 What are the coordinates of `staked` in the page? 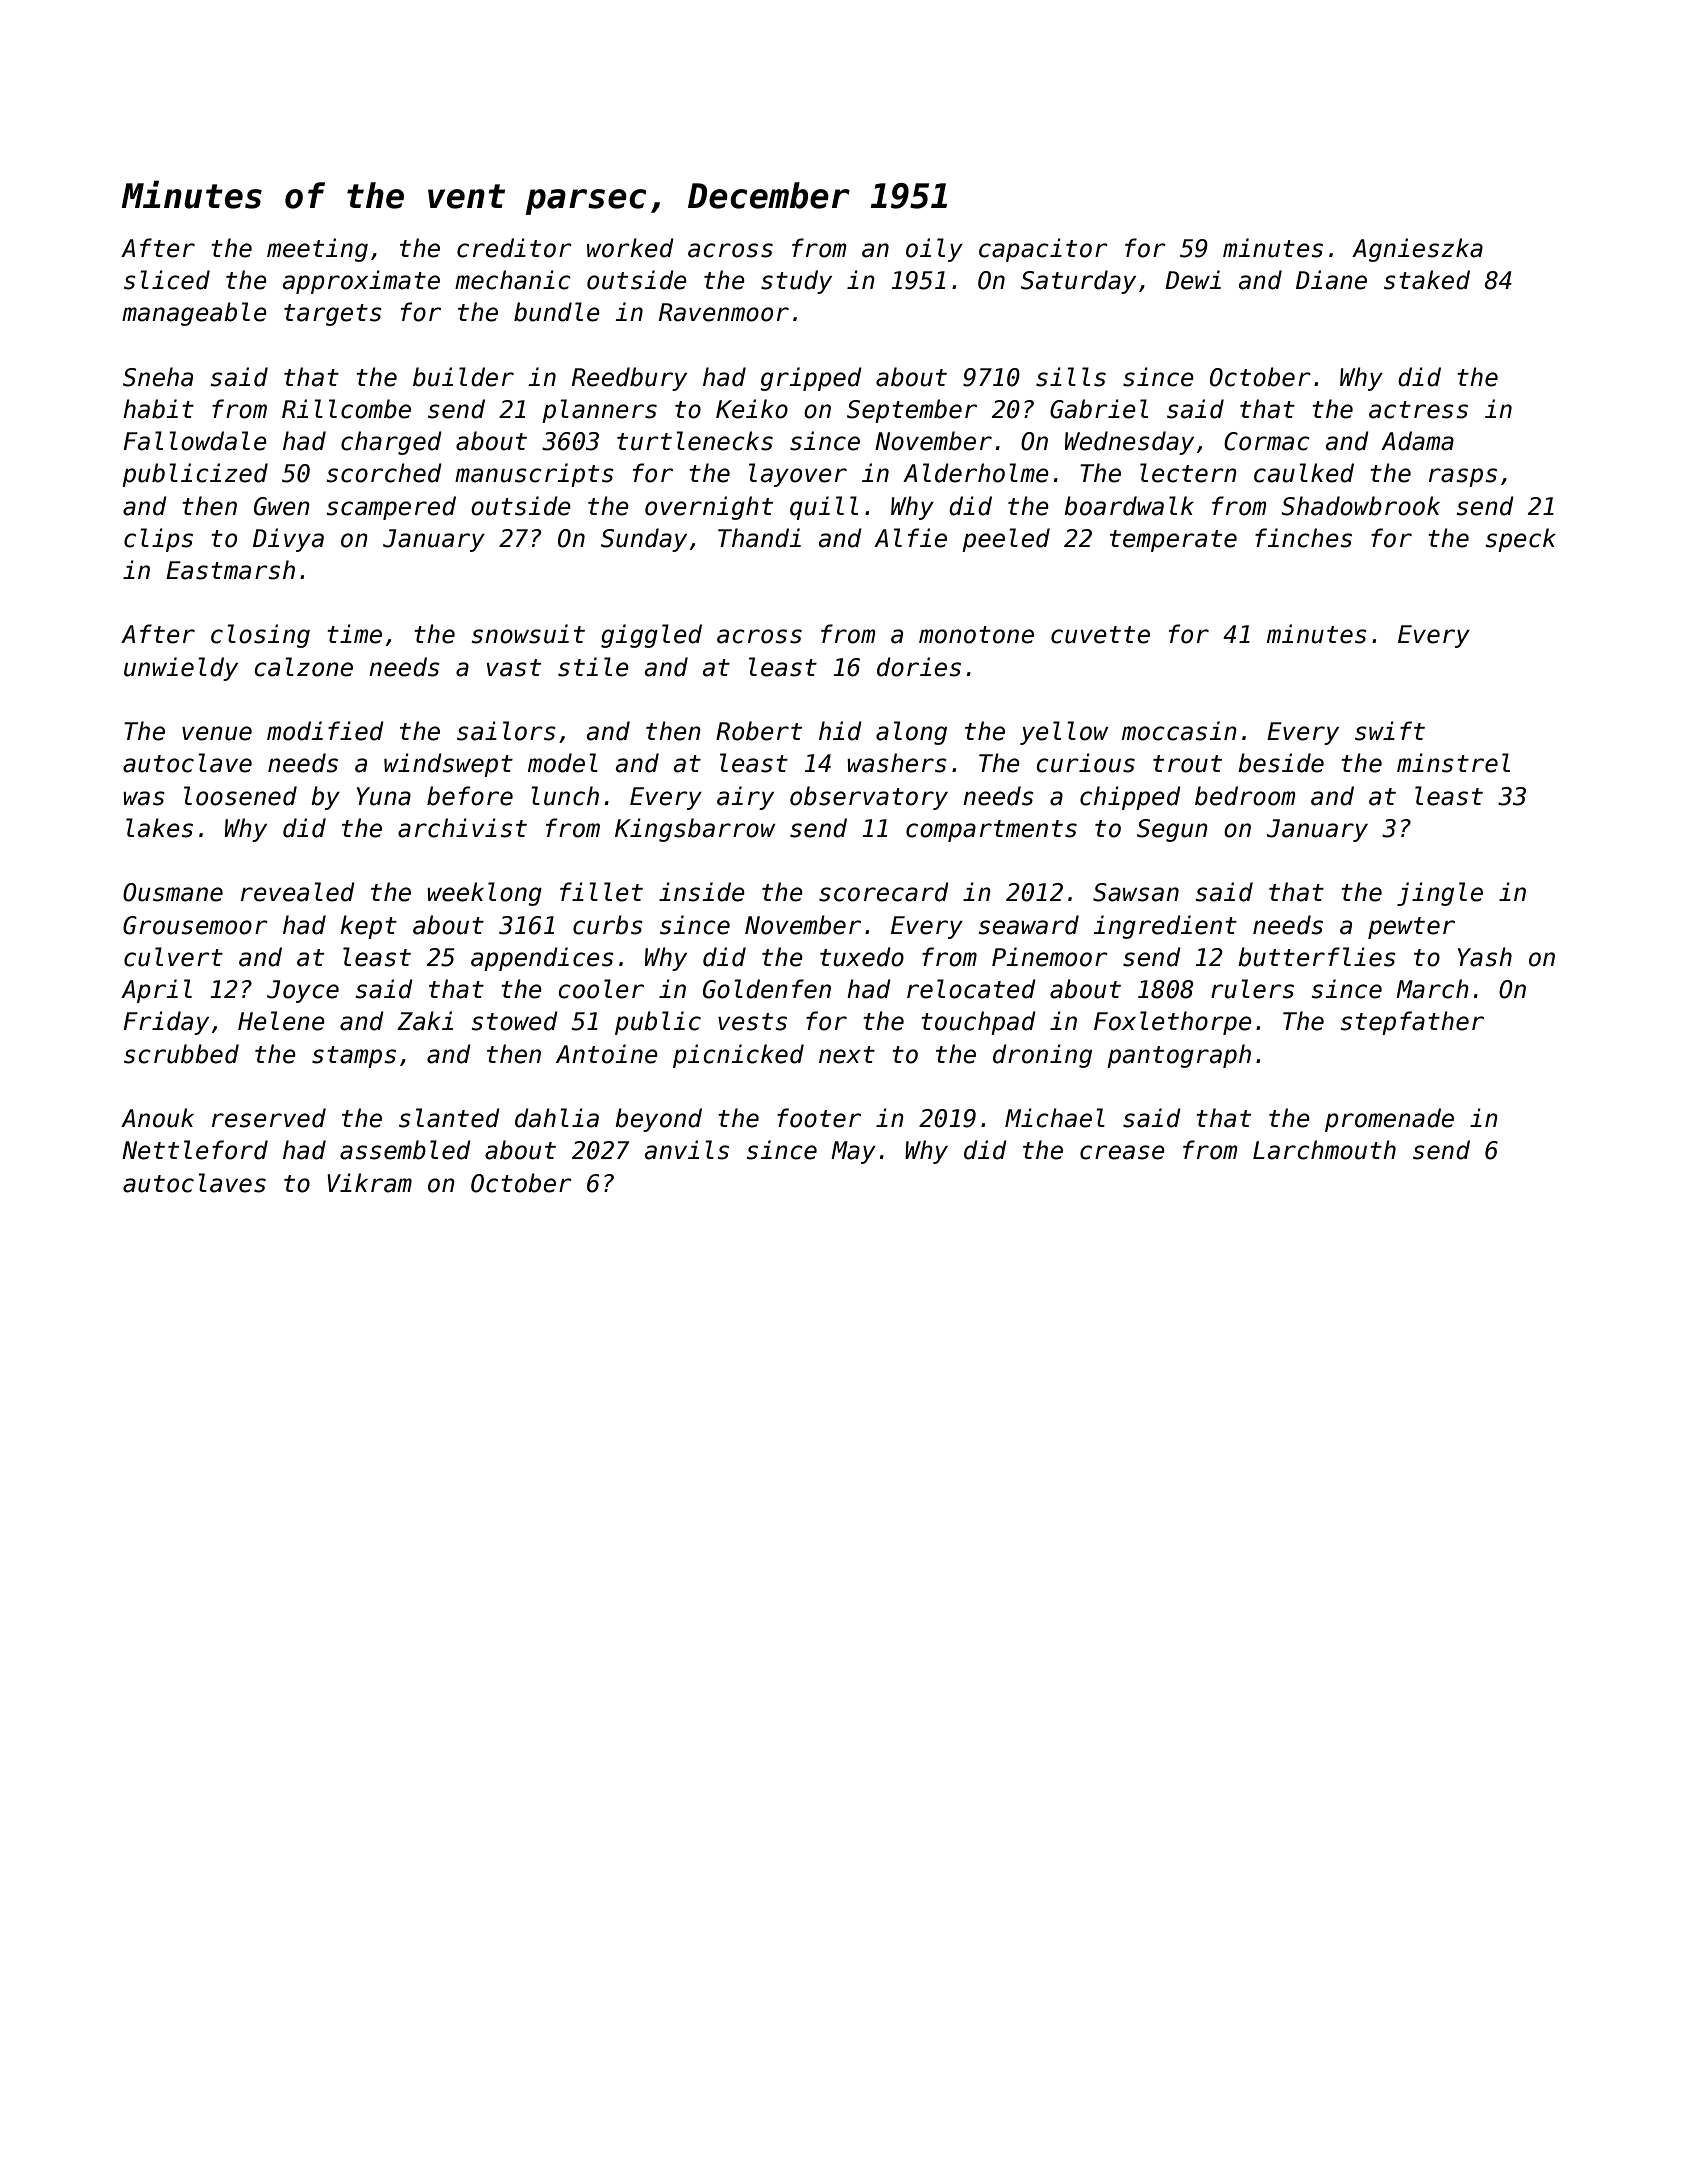 It's located at (1427, 280).
